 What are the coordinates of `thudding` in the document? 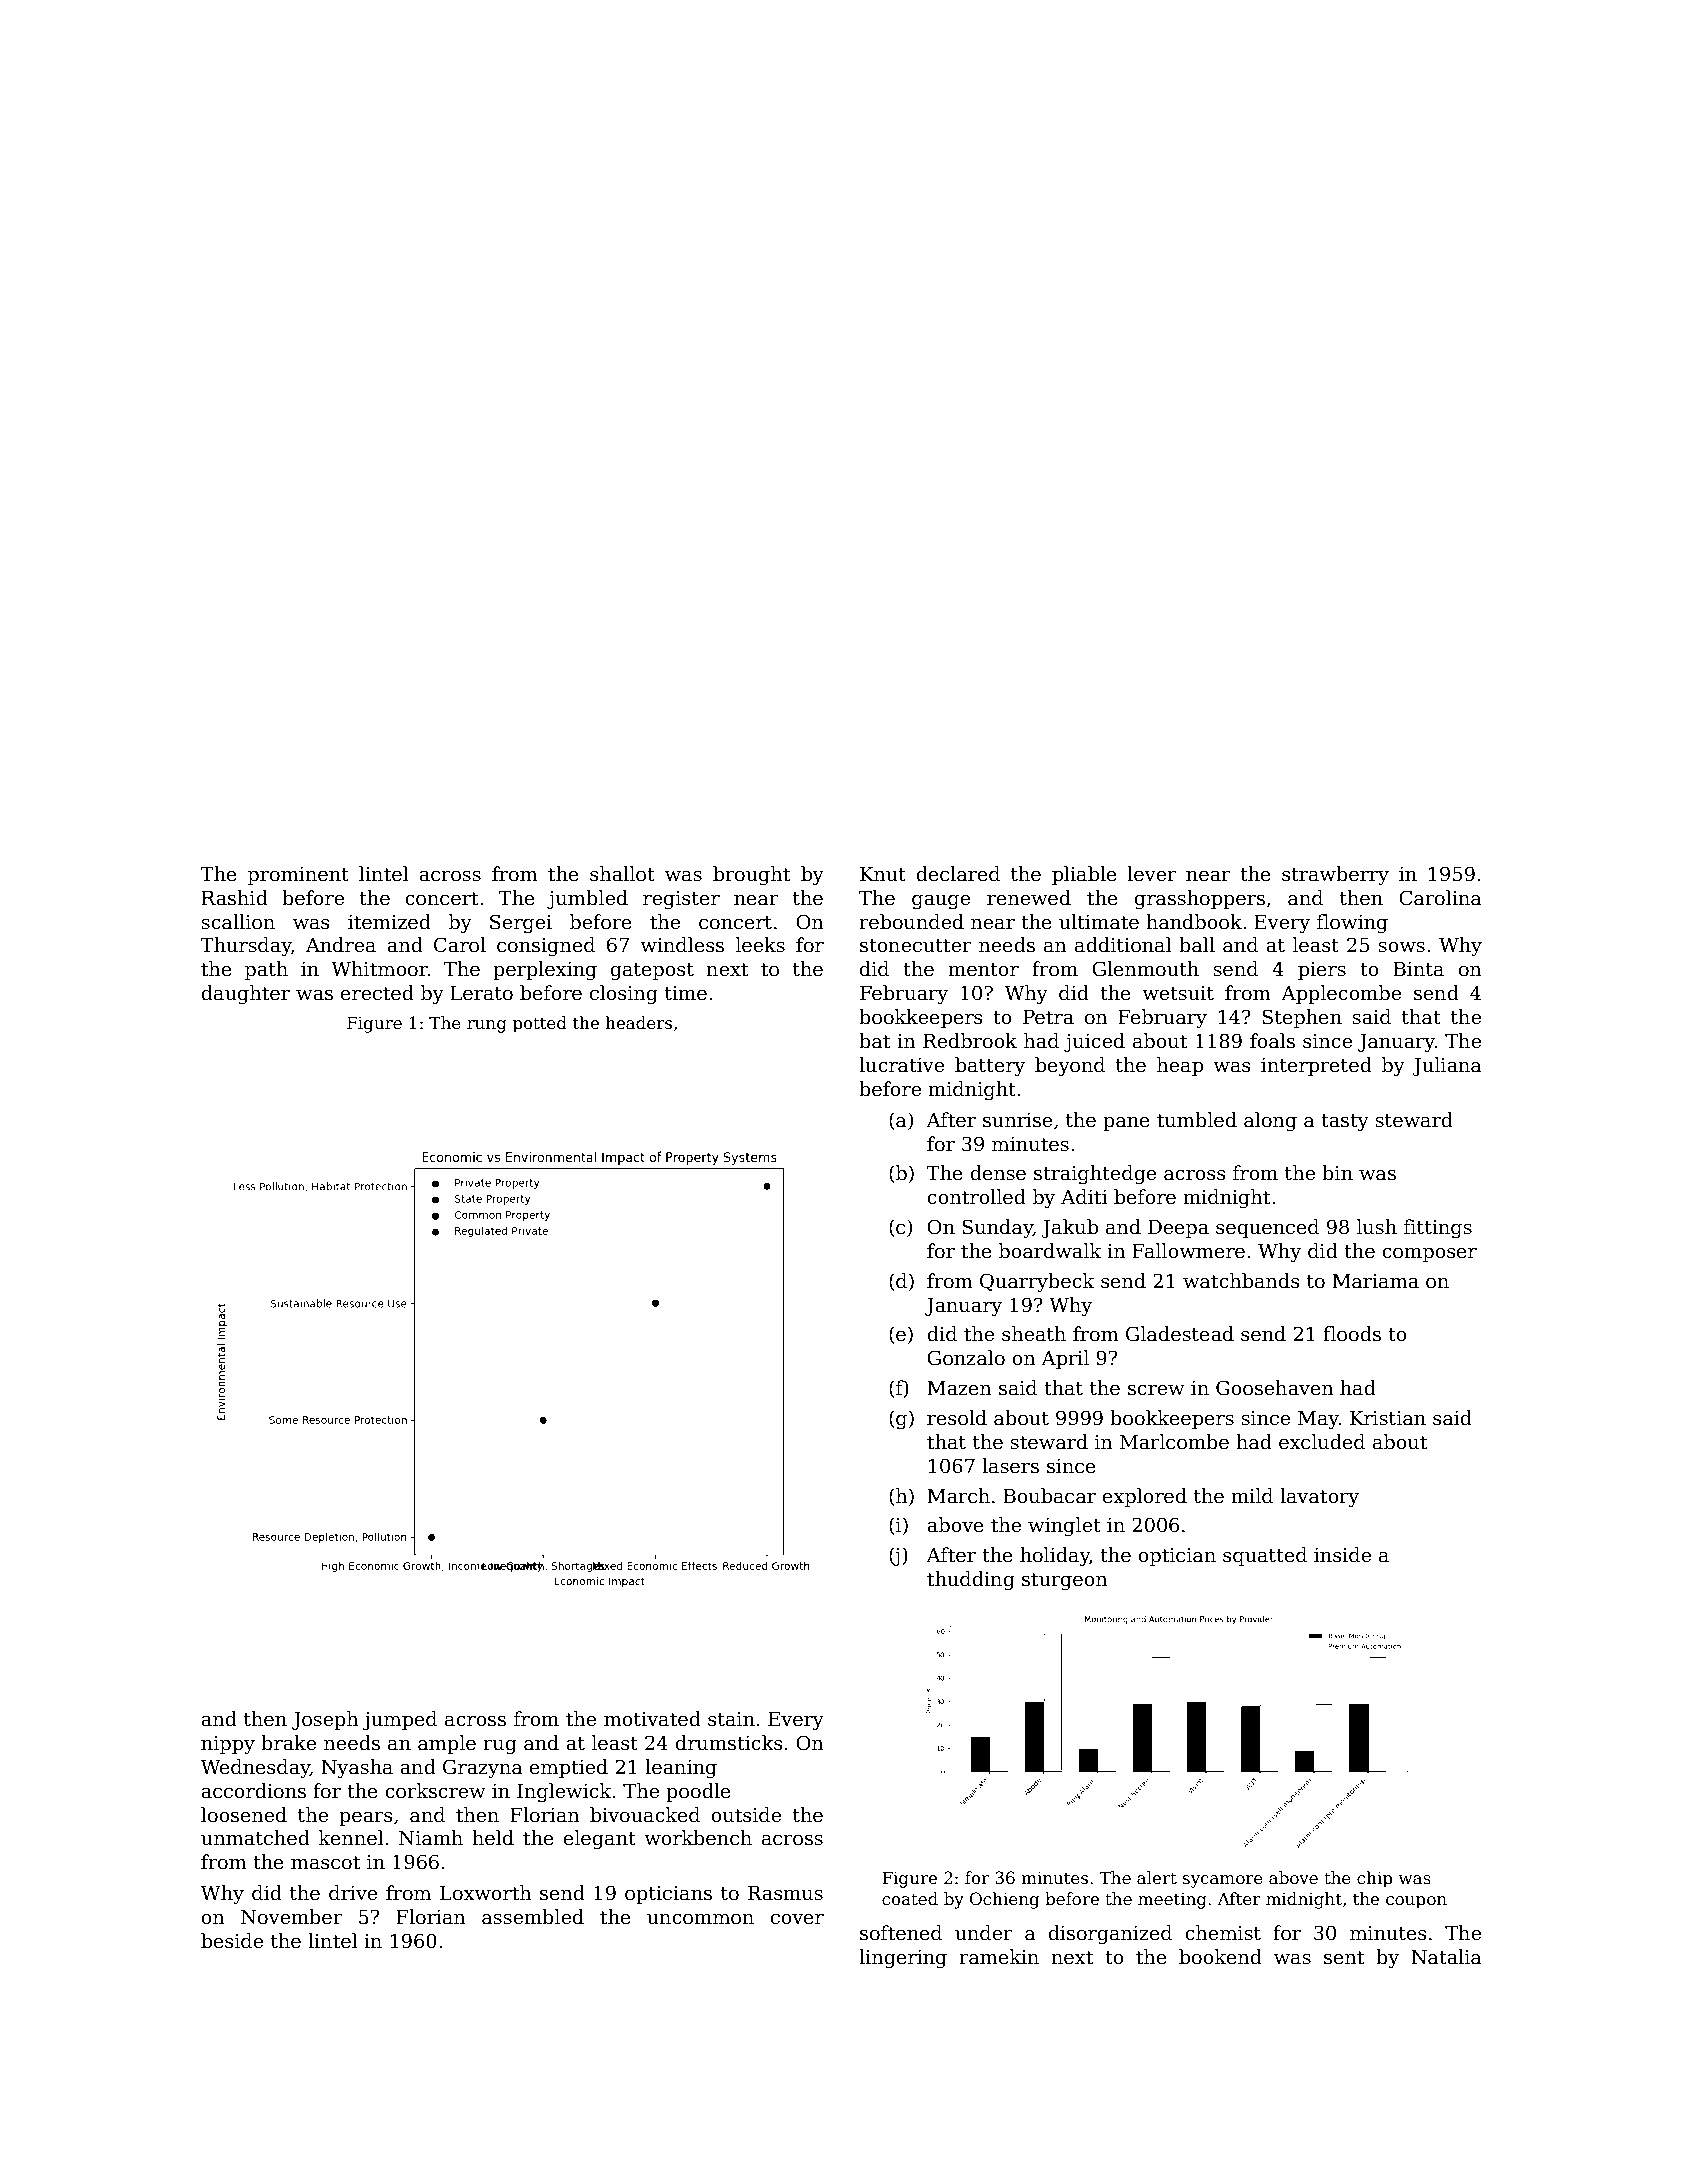 It's located at (971, 1580).
